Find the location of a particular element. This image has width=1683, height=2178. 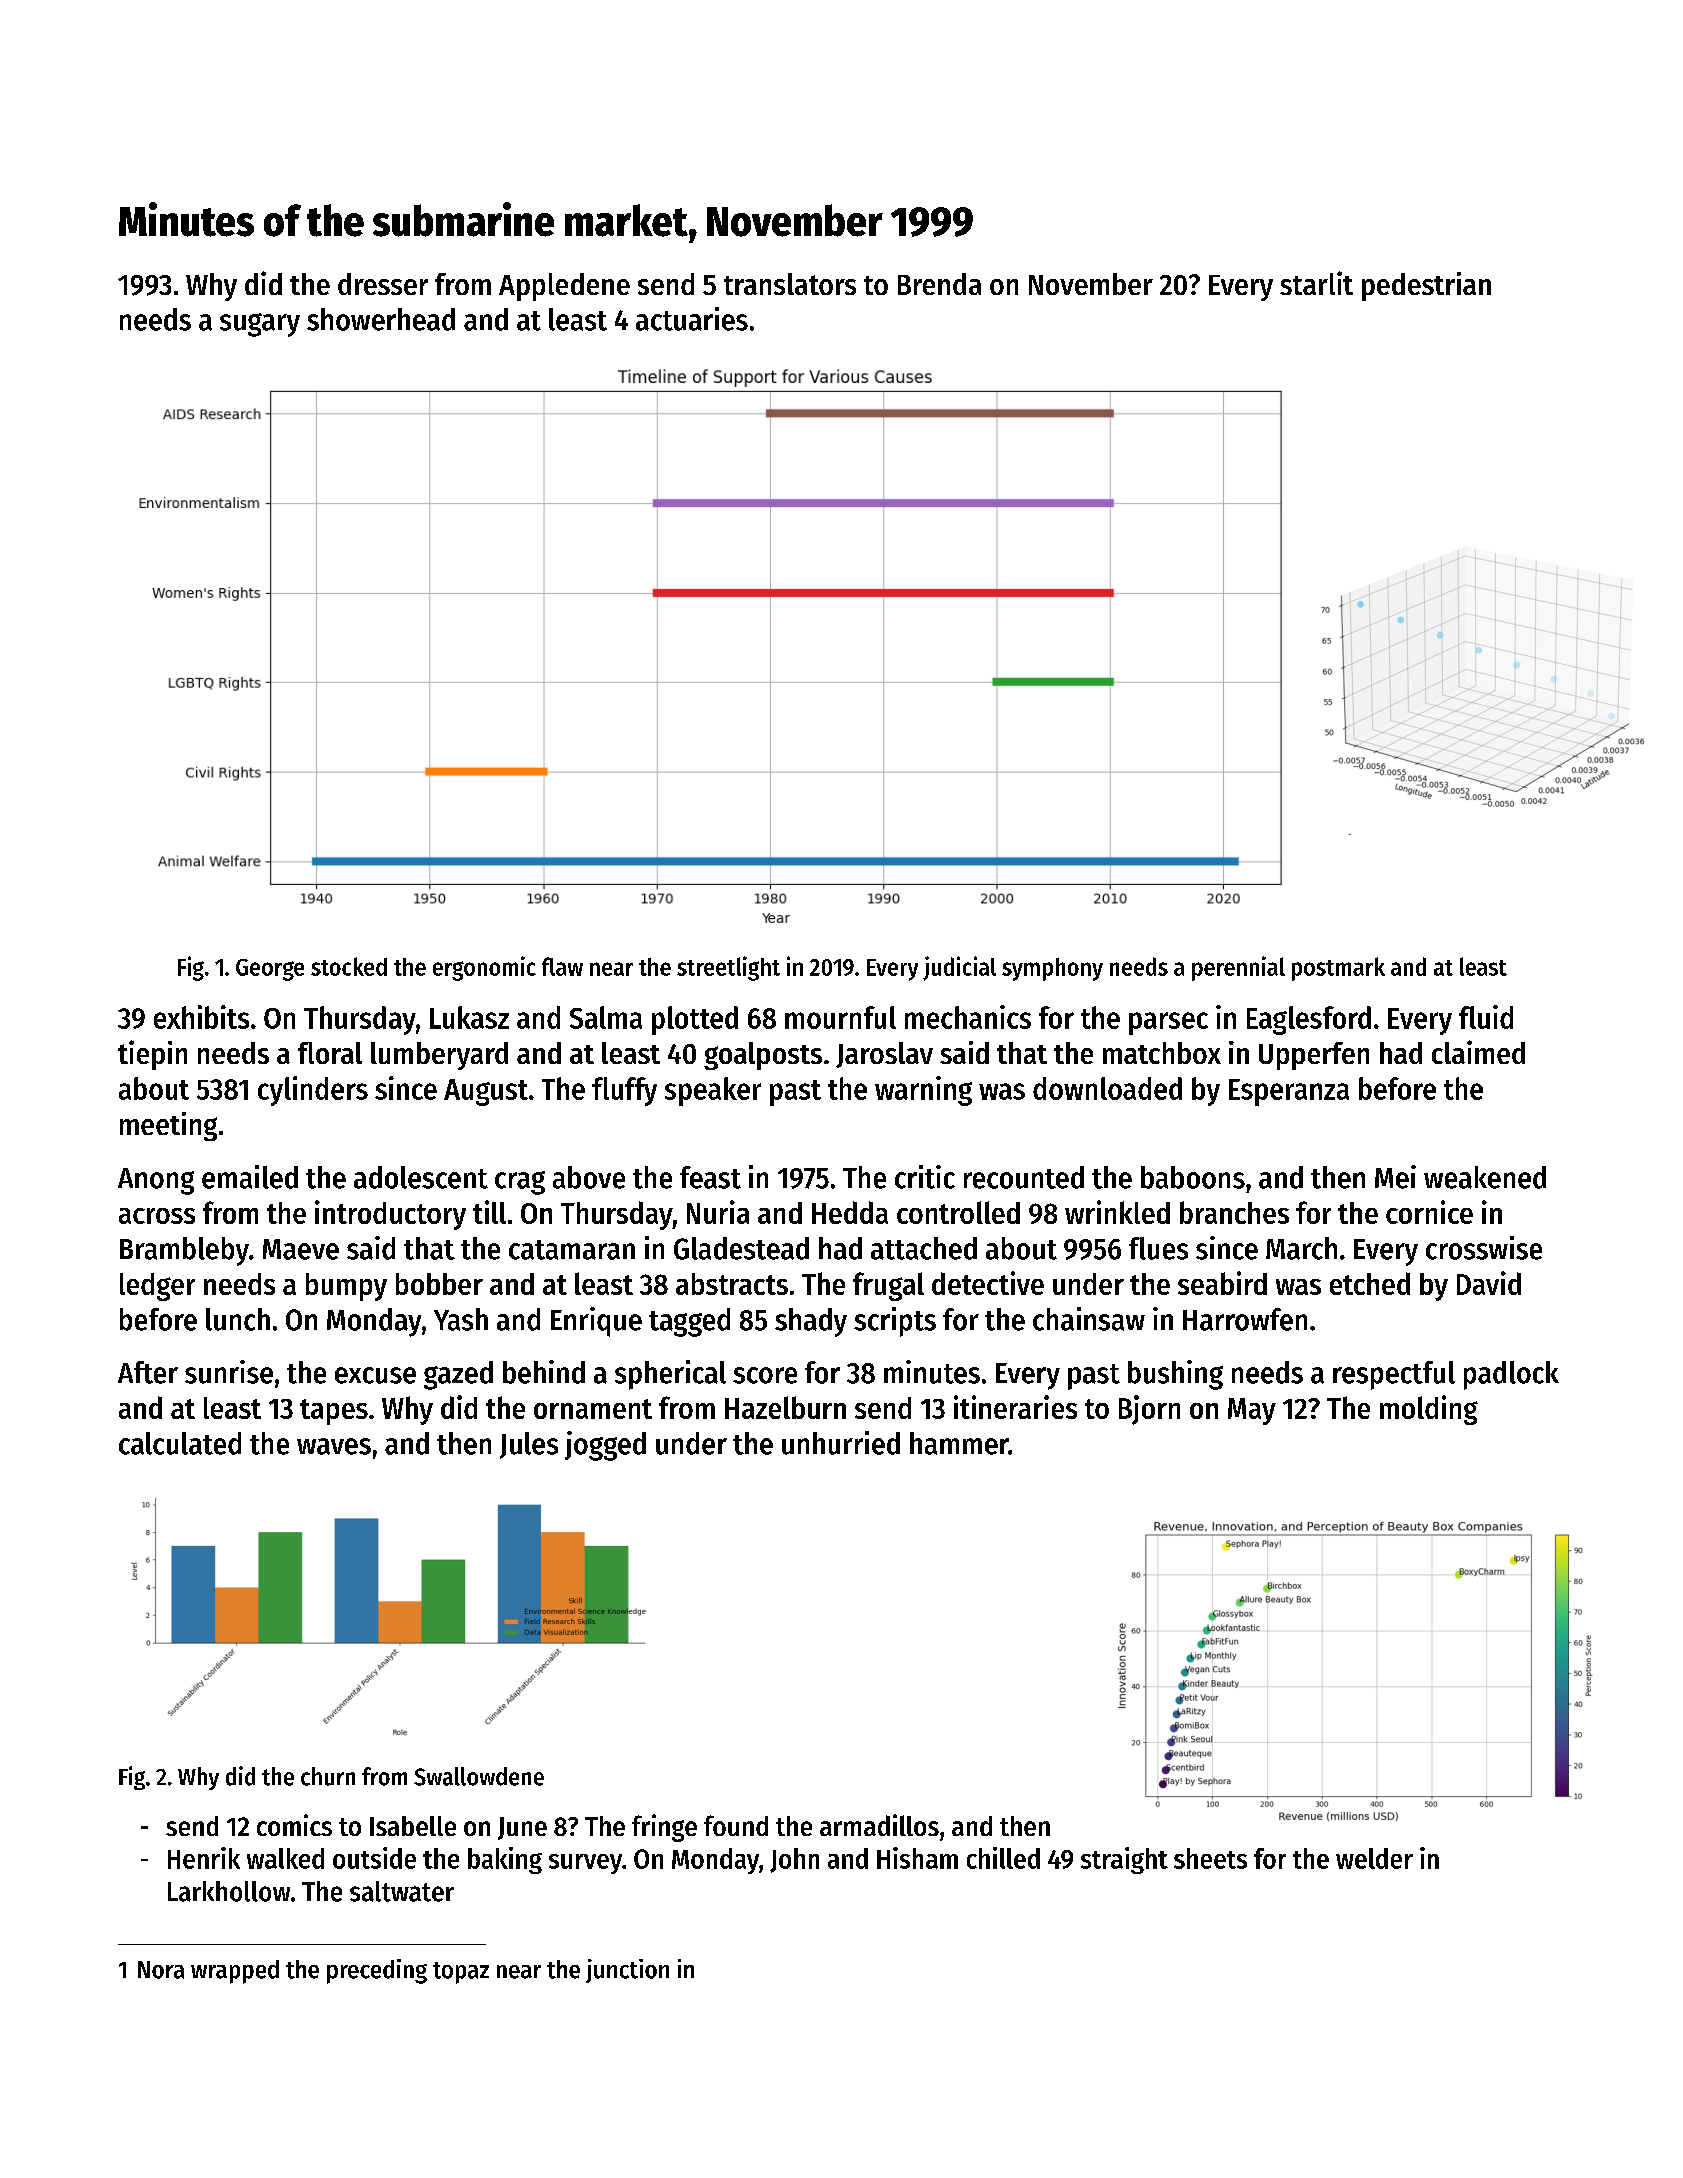

perennial is located at coordinates (1238, 968).
